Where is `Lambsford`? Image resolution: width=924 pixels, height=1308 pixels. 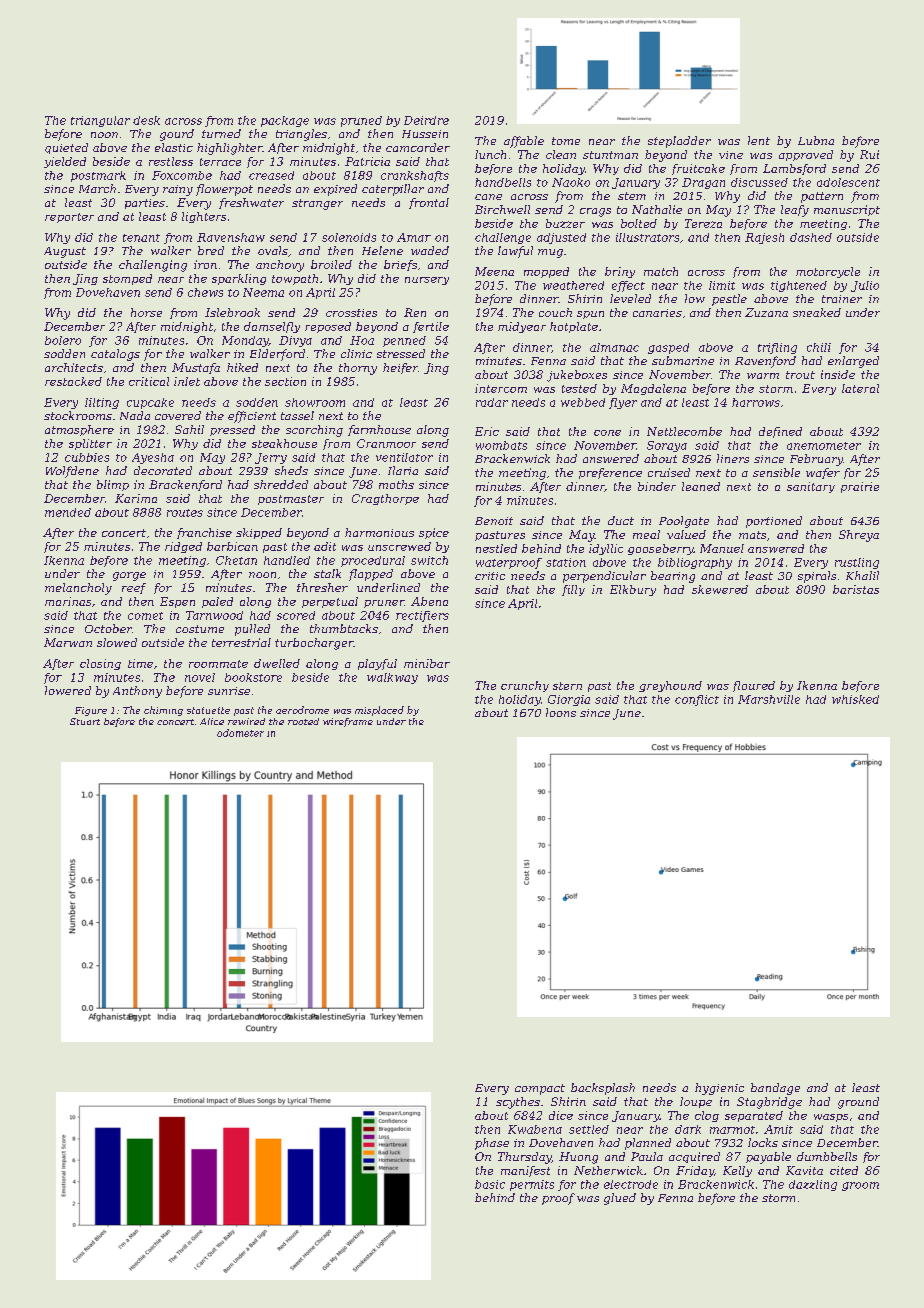 Lambsford is located at coordinates (794, 169).
